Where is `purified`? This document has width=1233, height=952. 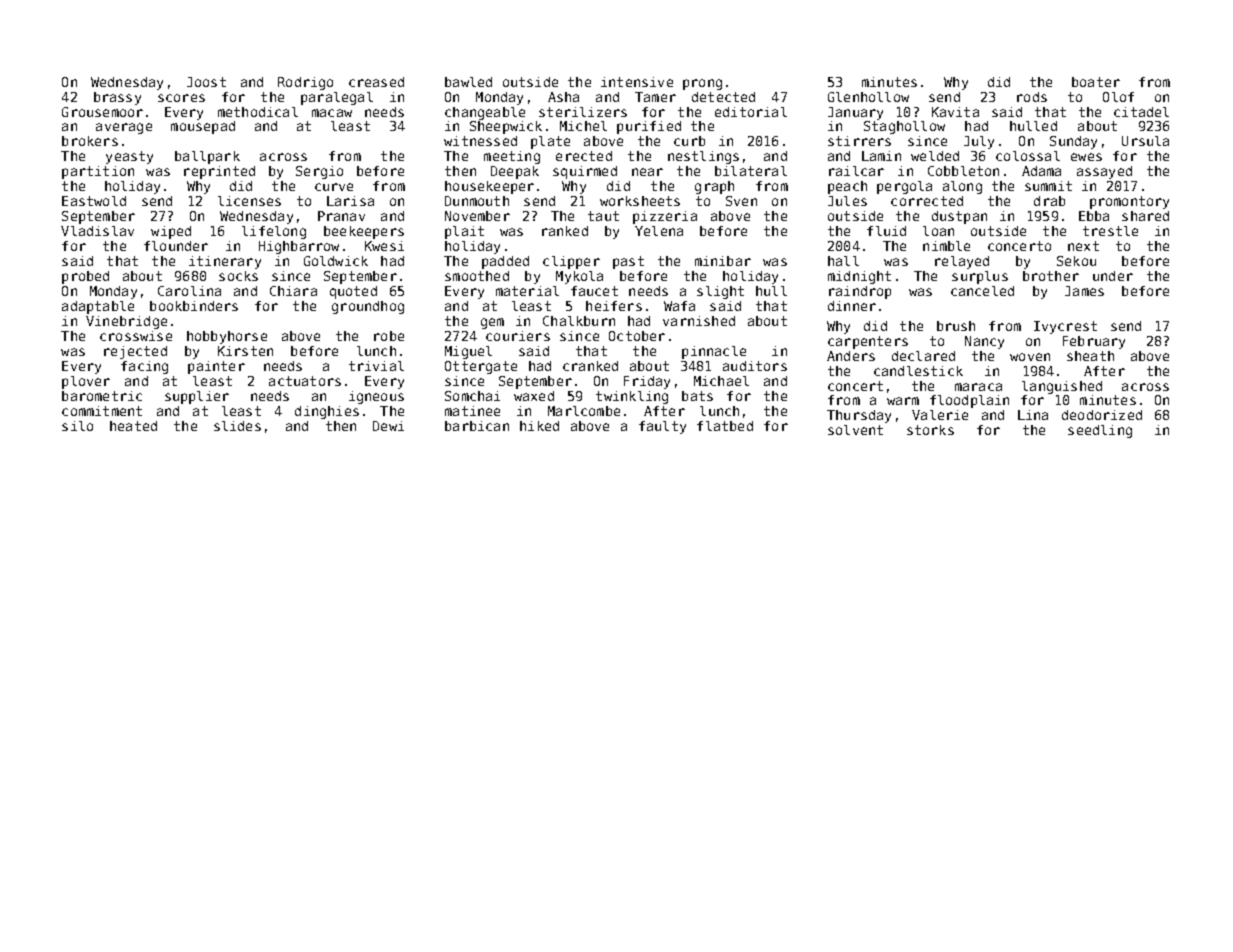
purified is located at coordinates (649, 127).
